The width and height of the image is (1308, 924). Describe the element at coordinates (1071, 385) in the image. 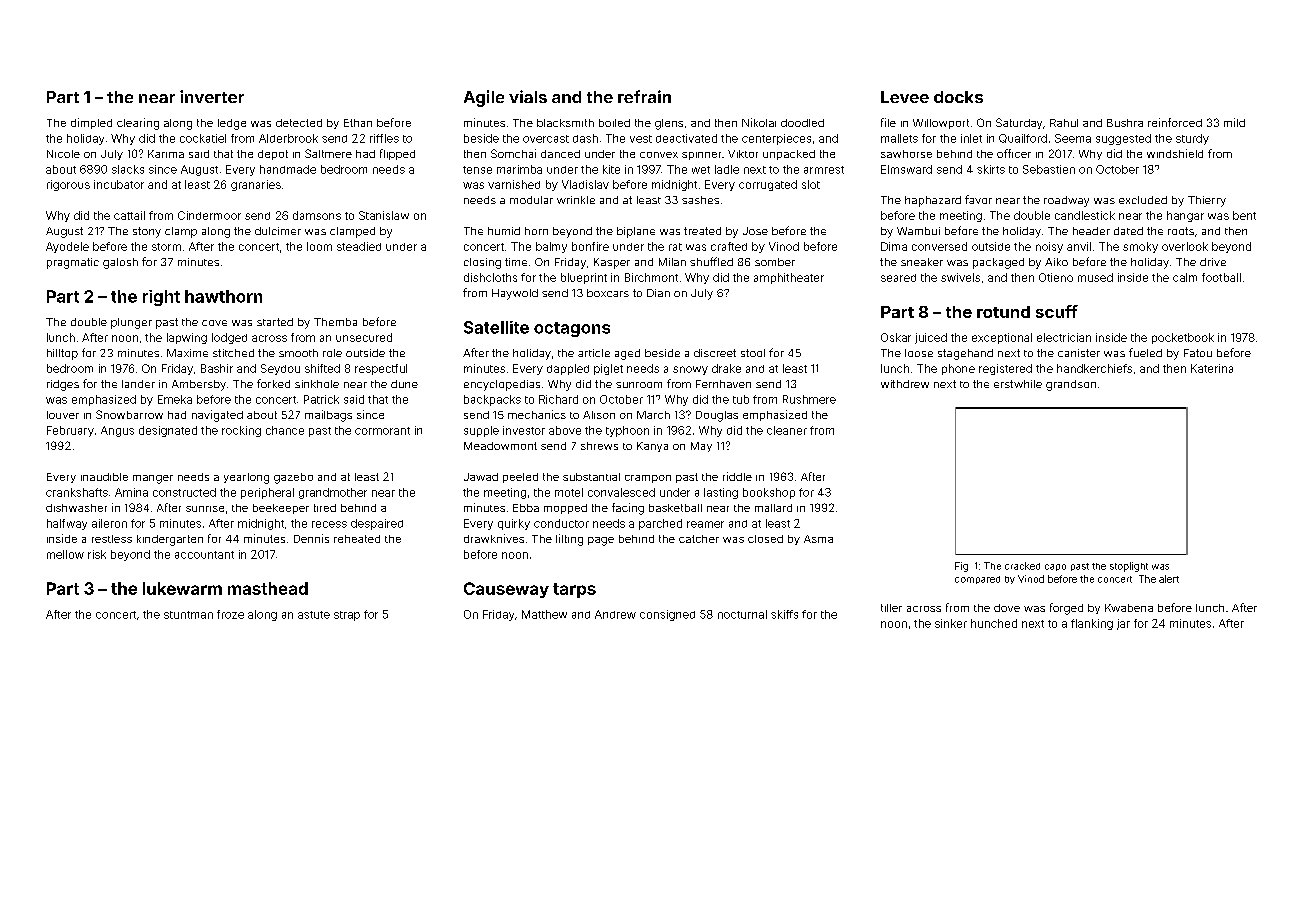

I see `grandson` at that location.
